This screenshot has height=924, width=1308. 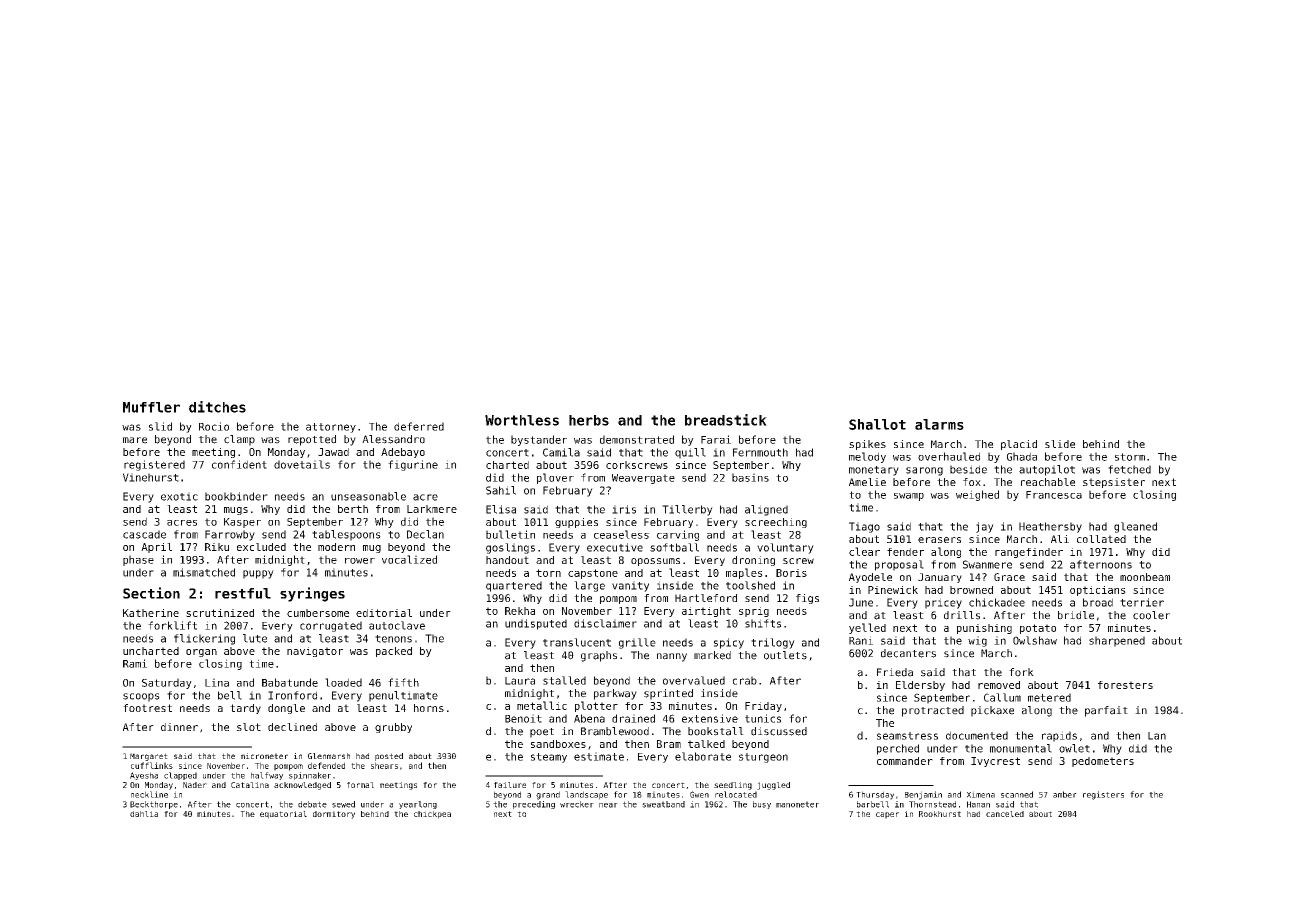 I want to click on collated, so click(x=1101, y=539).
